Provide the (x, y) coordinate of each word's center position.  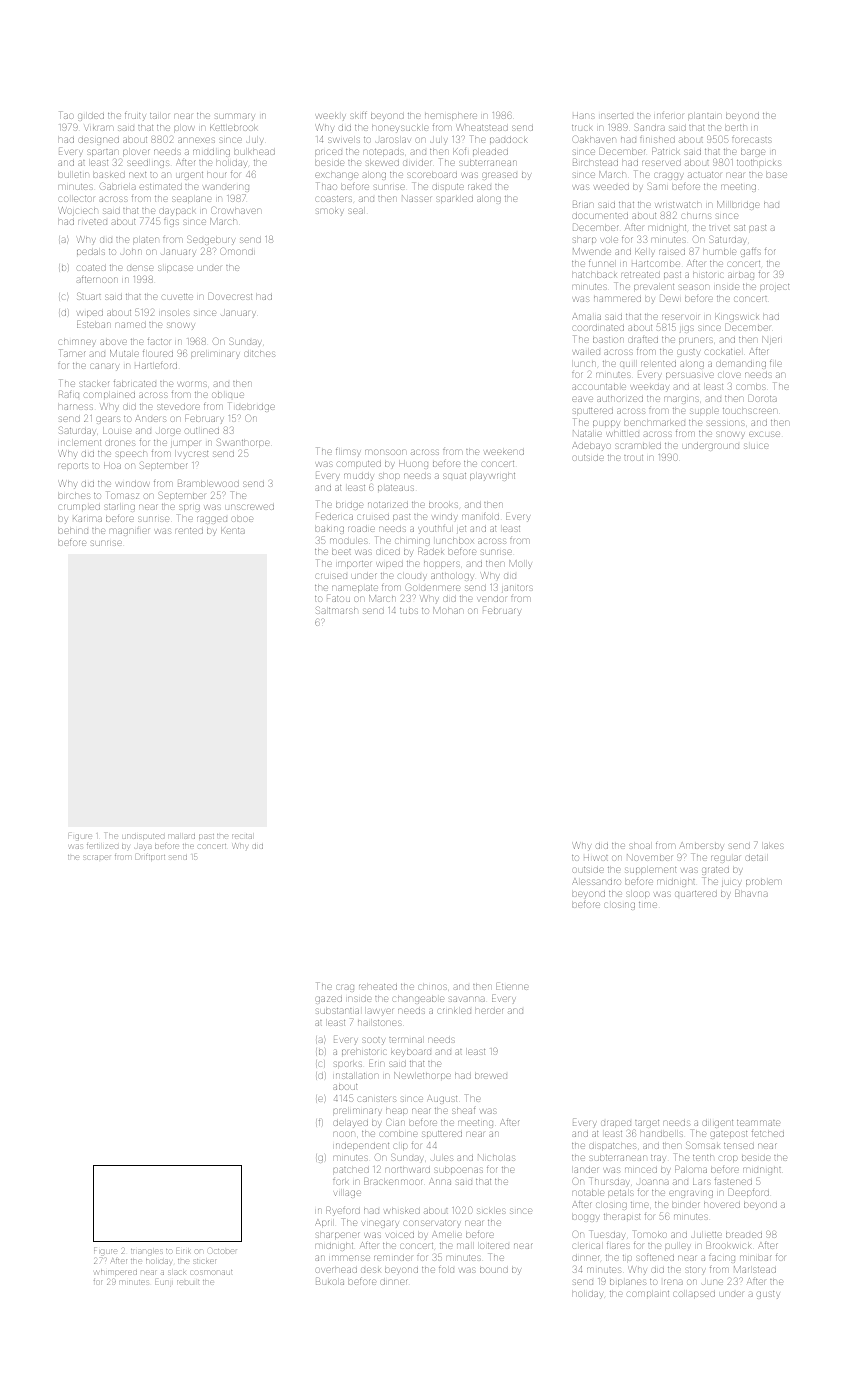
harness (75, 407)
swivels (344, 140)
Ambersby (701, 846)
